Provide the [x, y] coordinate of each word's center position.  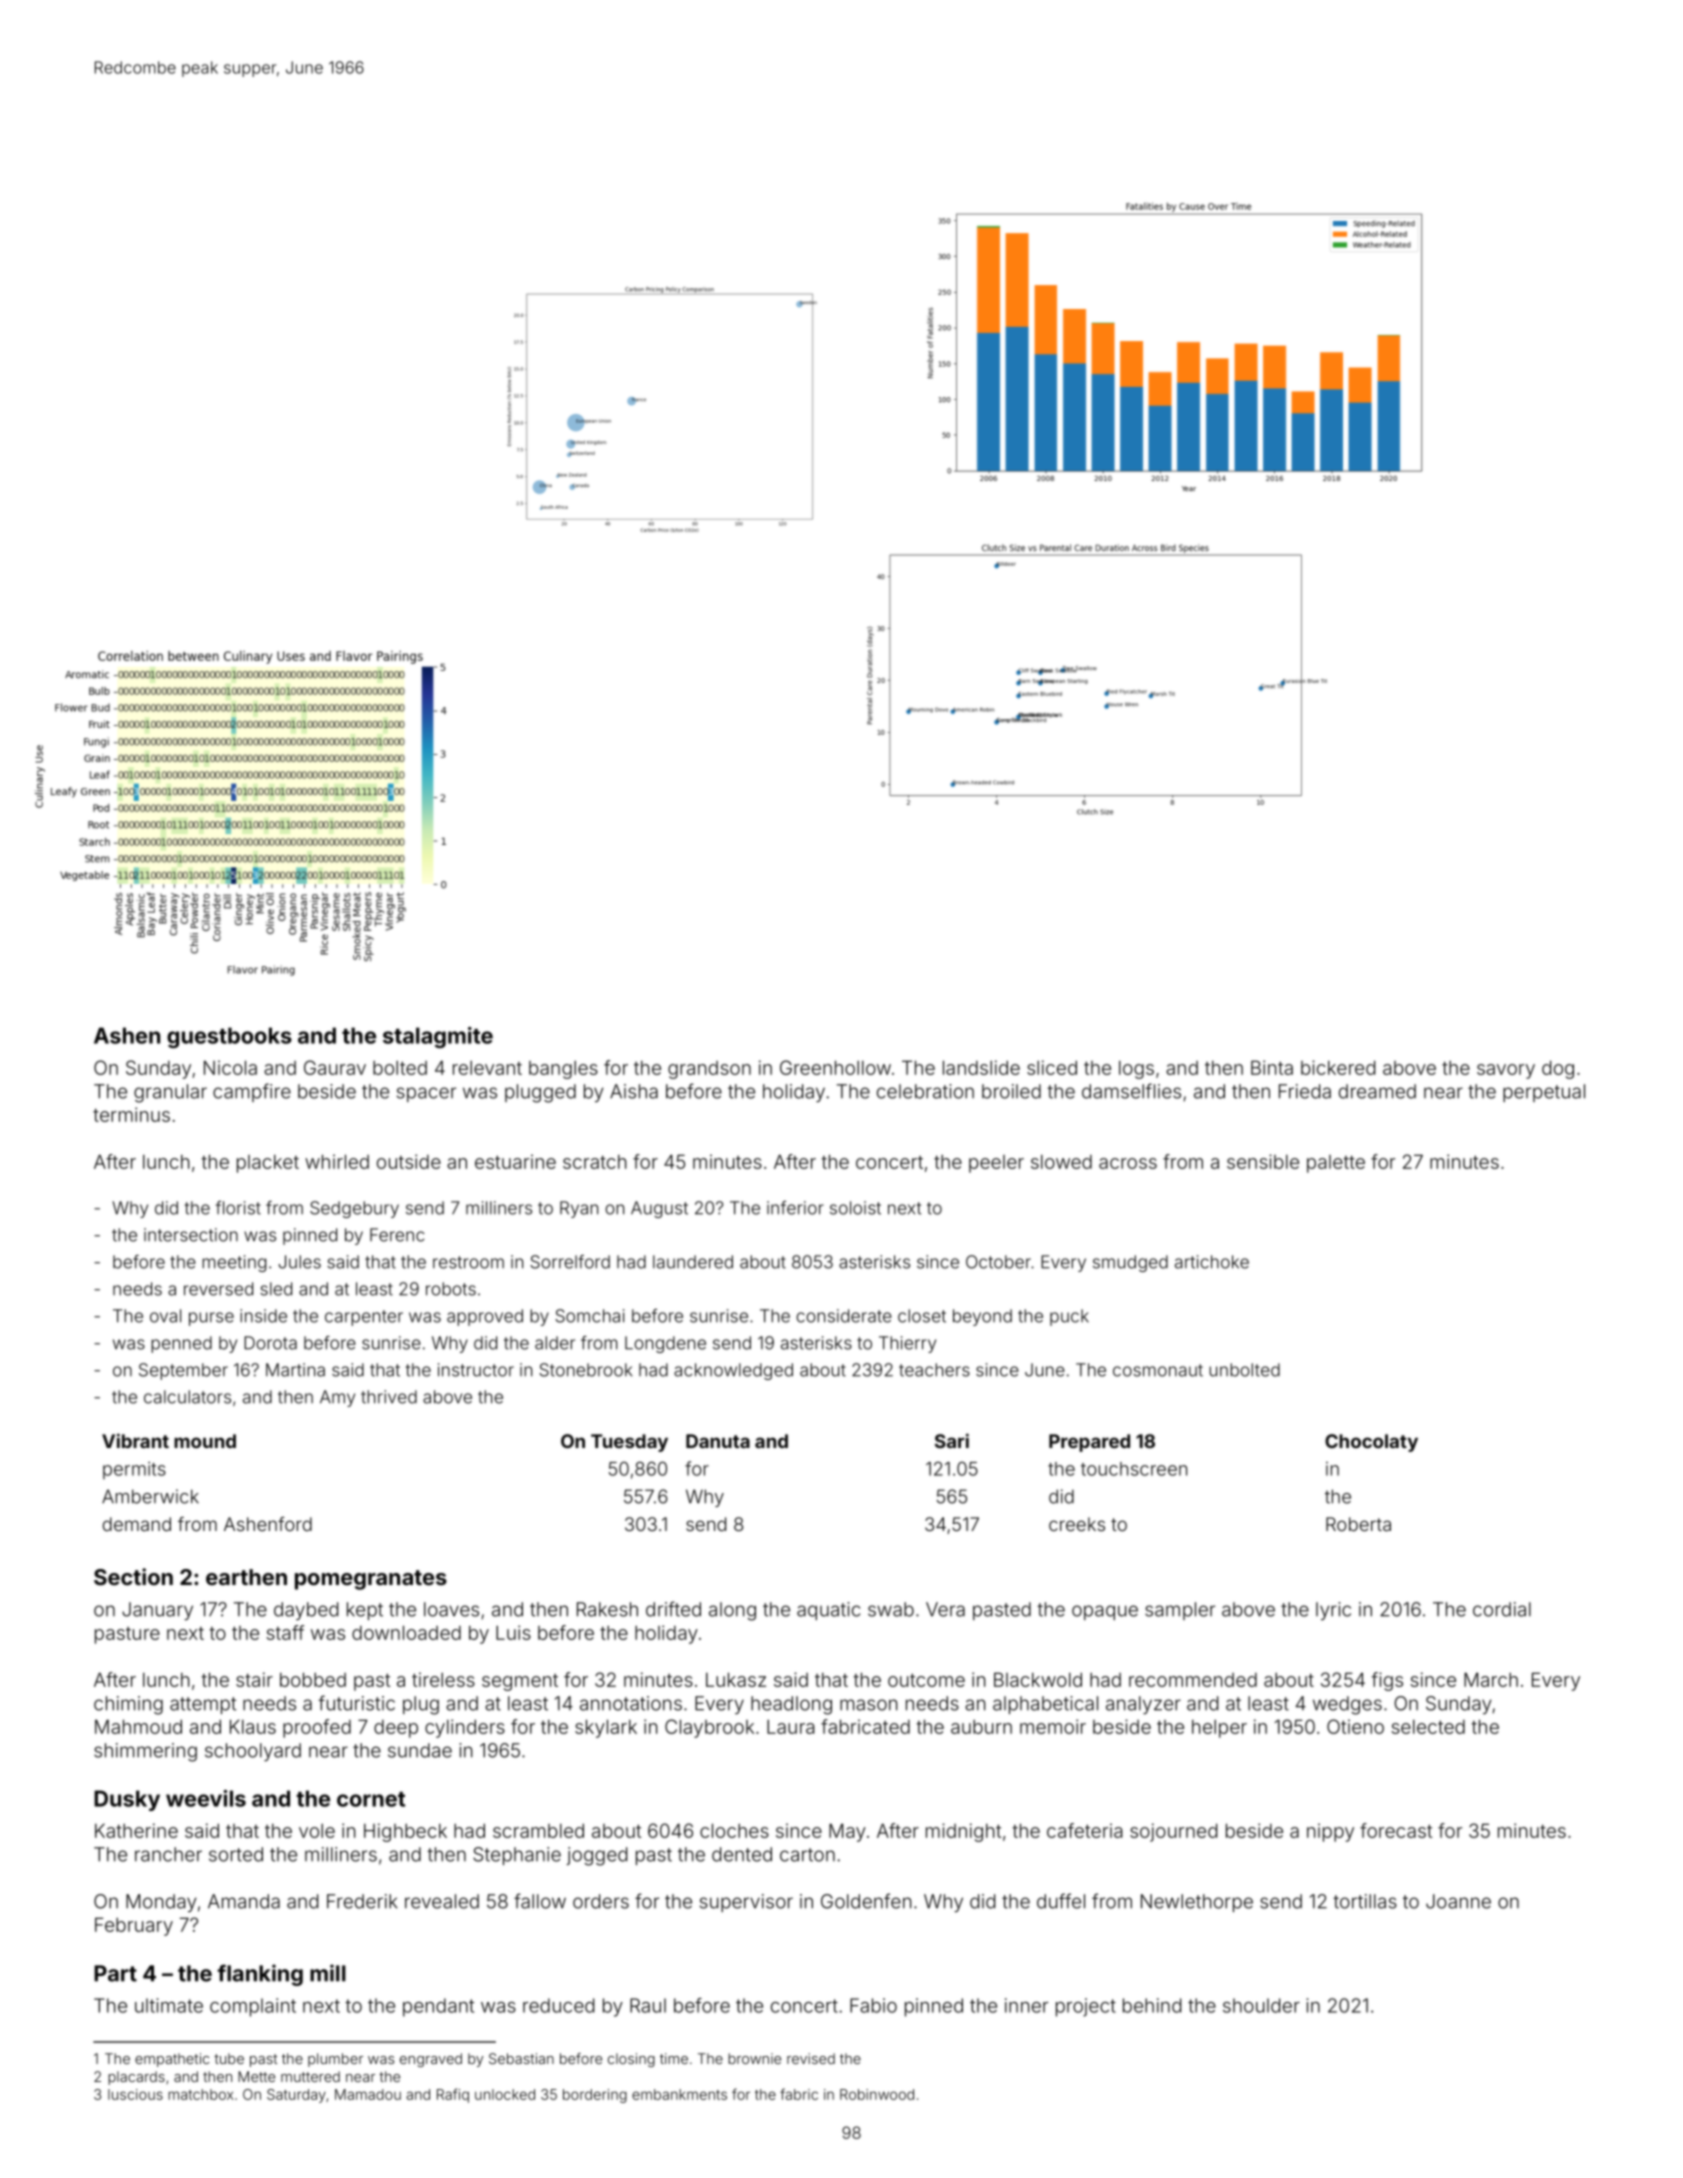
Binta [1272, 1067]
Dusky [127, 1800]
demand [137, 1524]
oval [165, 1316]
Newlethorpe [1197, 1903]
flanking [260, 1975]
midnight [963, 1832]
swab [891, 1609]
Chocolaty [1371, 1443]
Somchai [589, 1316]
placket [268, 1164]
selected [1428, 1727]
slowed [1061, 1162]
